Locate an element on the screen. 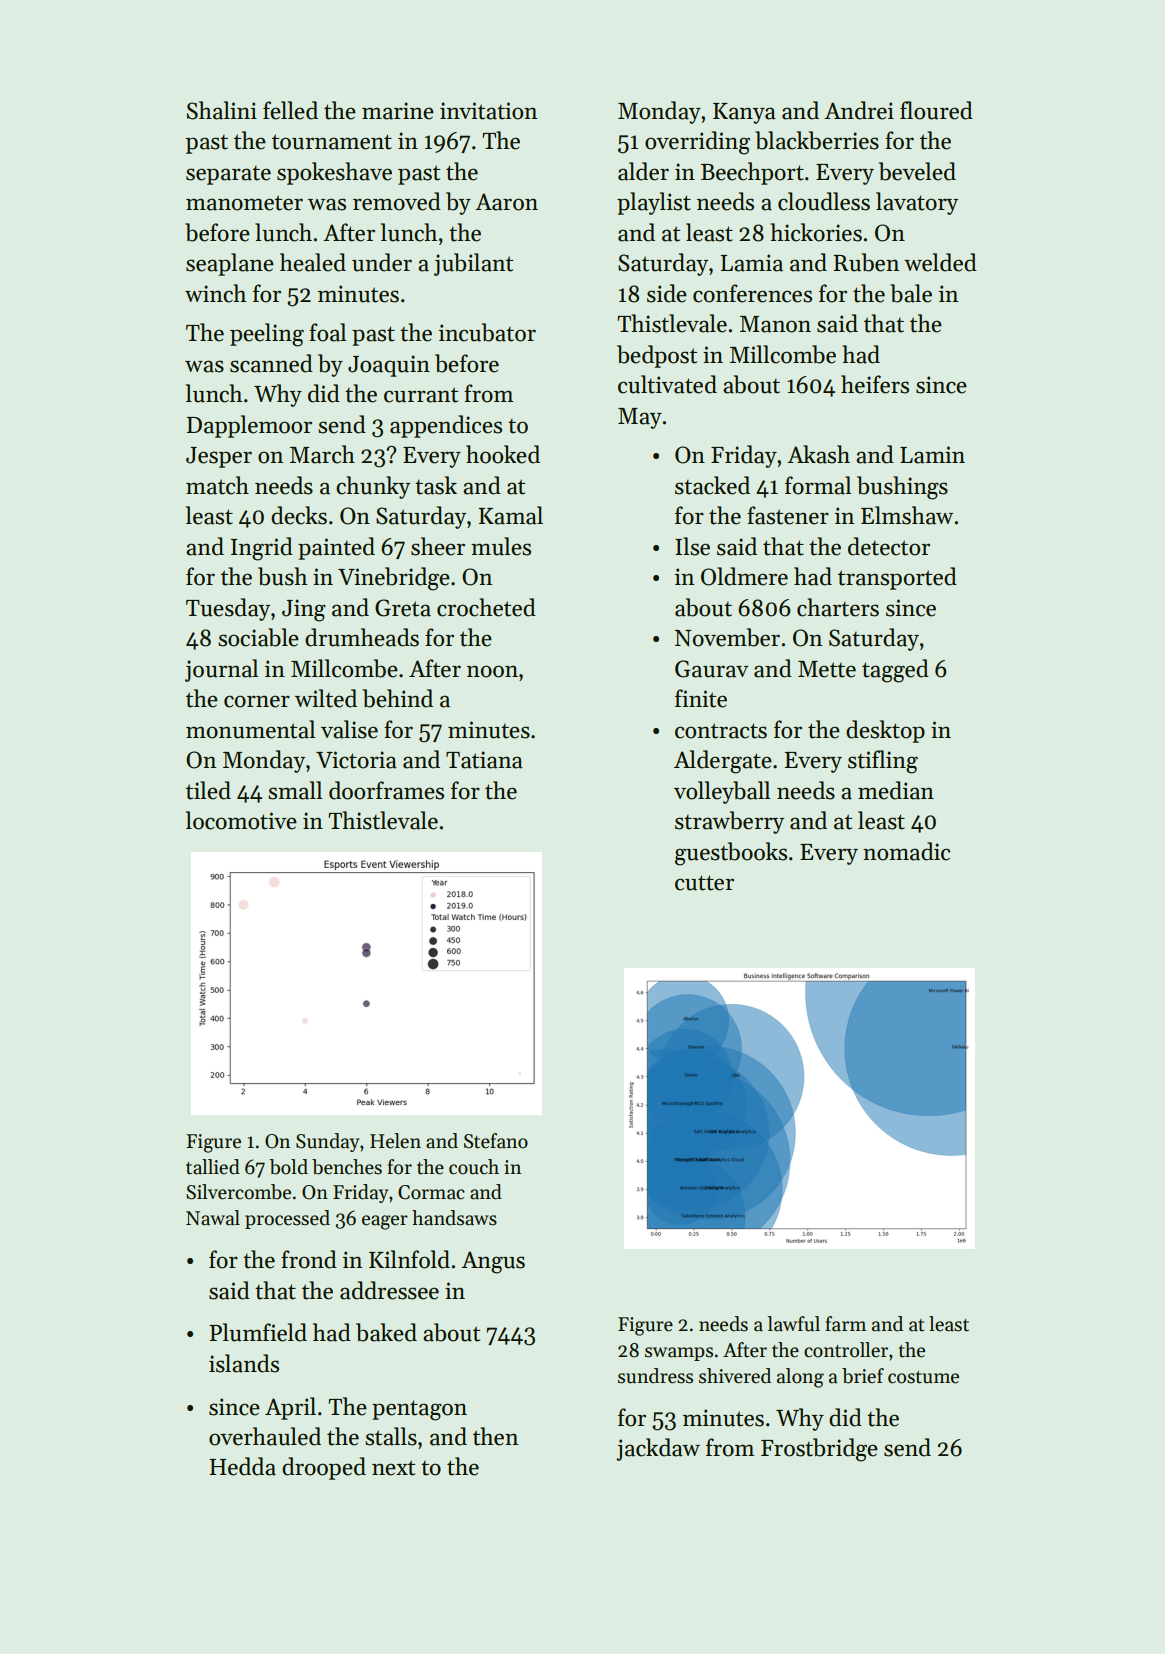 This screenshot has width=1165, height=1654. transported is located at coordinates (897, 578).
